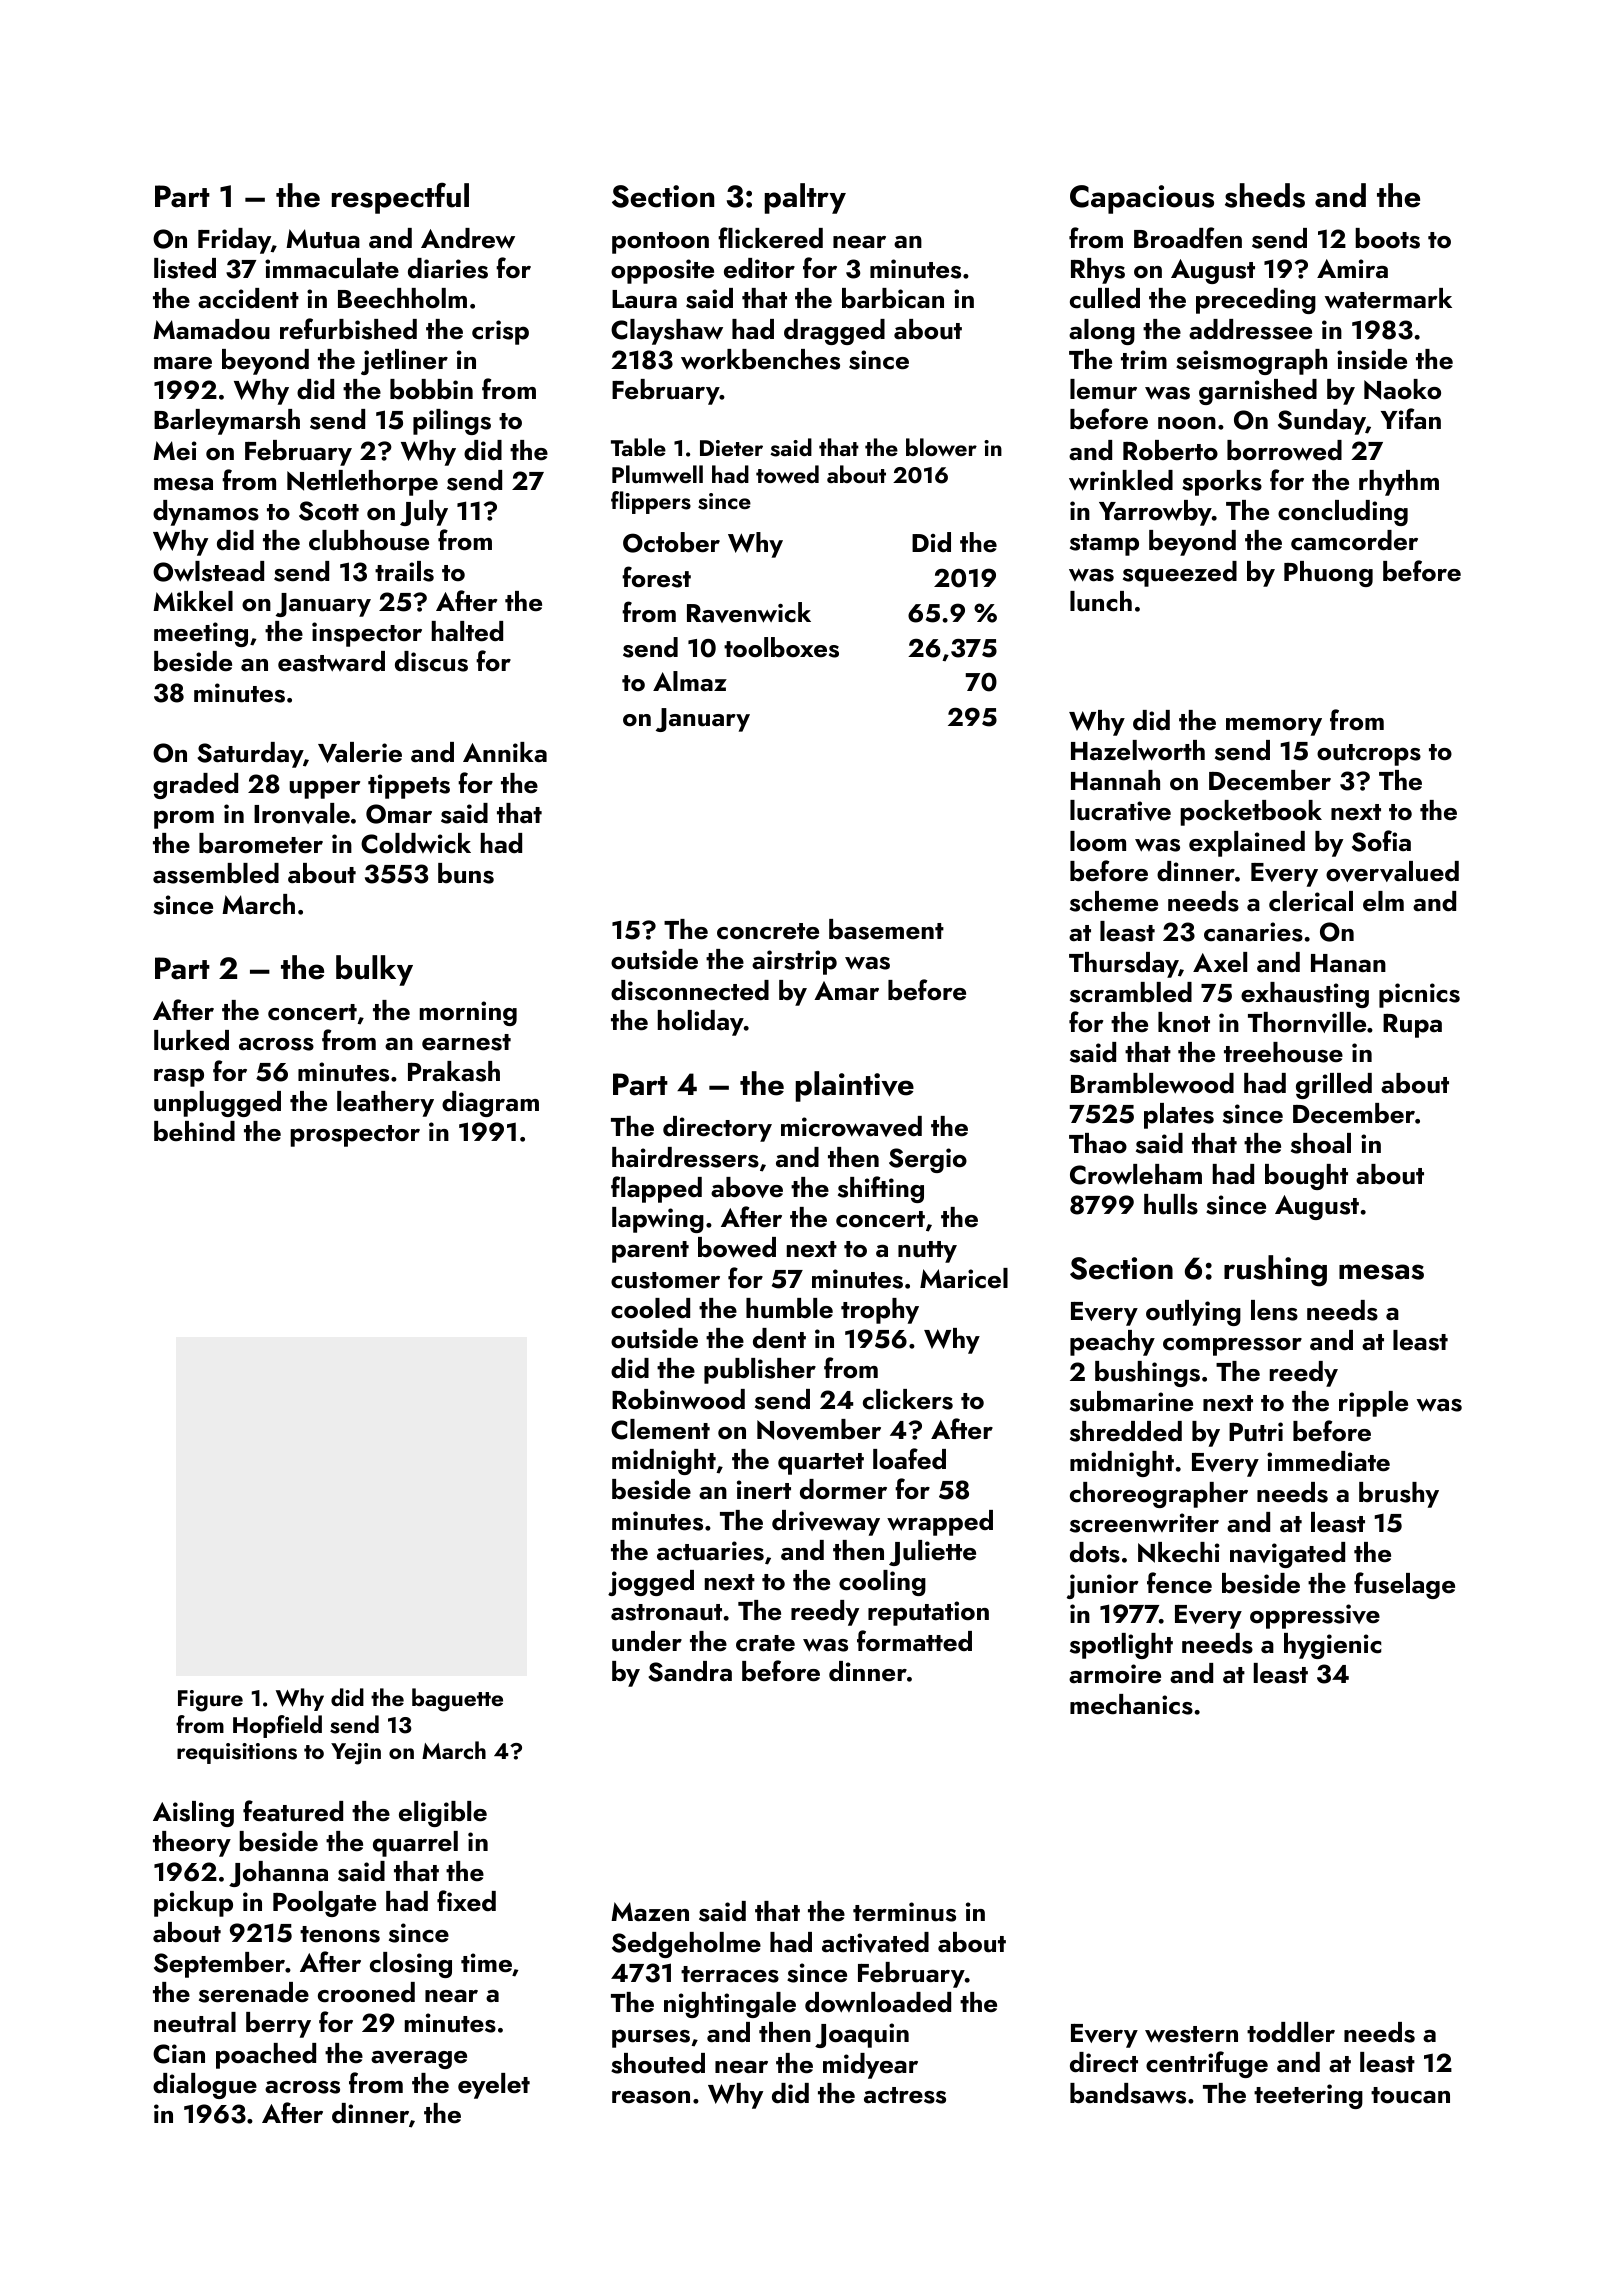  What do you see at coordinates (1265, 195) in the document?
I see `sheds` at bounding box center [1265, 195].
